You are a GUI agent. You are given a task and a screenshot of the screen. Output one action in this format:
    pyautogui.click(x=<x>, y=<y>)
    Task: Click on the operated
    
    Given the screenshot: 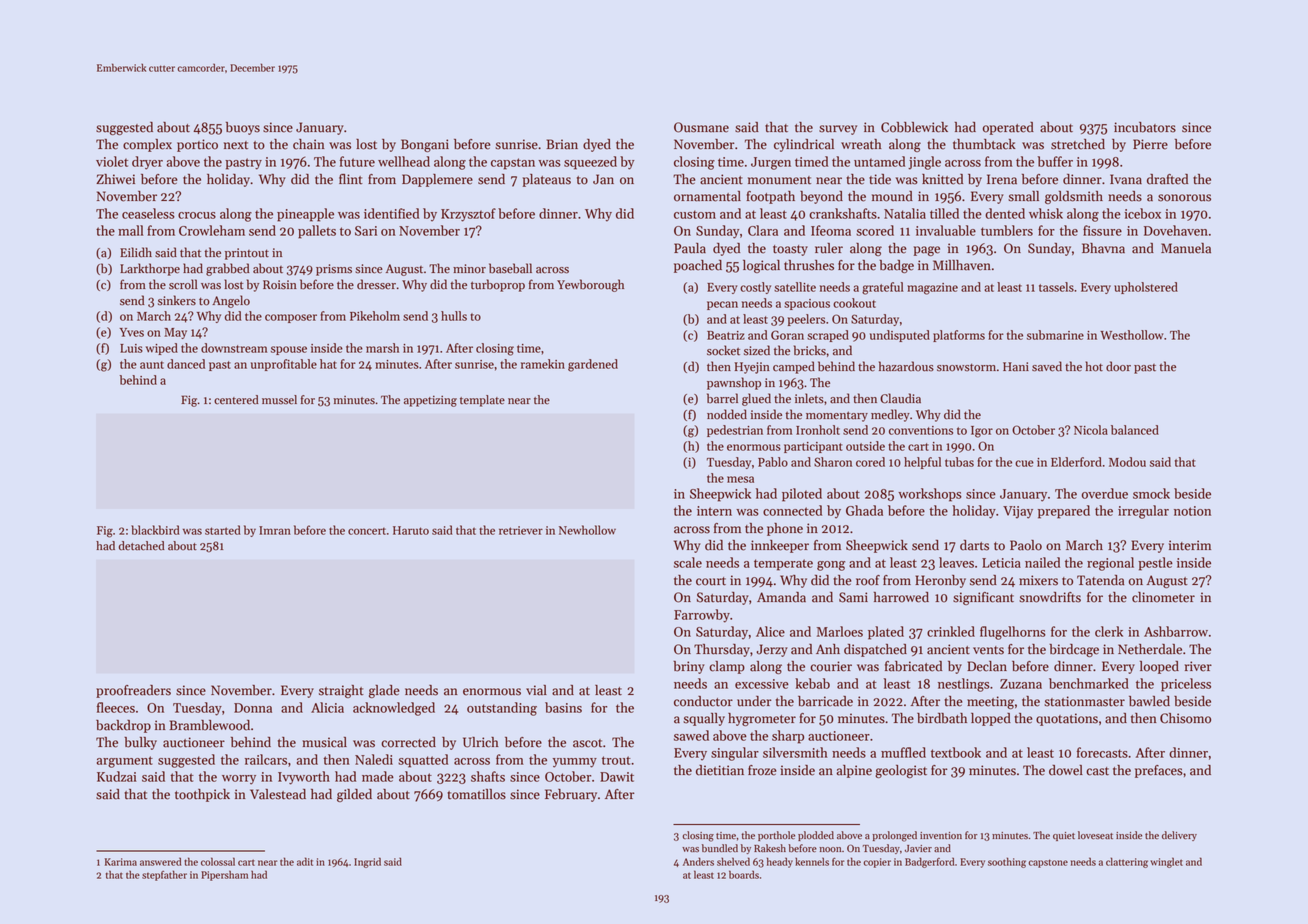 What is the action you would take?
    pyautogui.click(x=1008, y=128)
